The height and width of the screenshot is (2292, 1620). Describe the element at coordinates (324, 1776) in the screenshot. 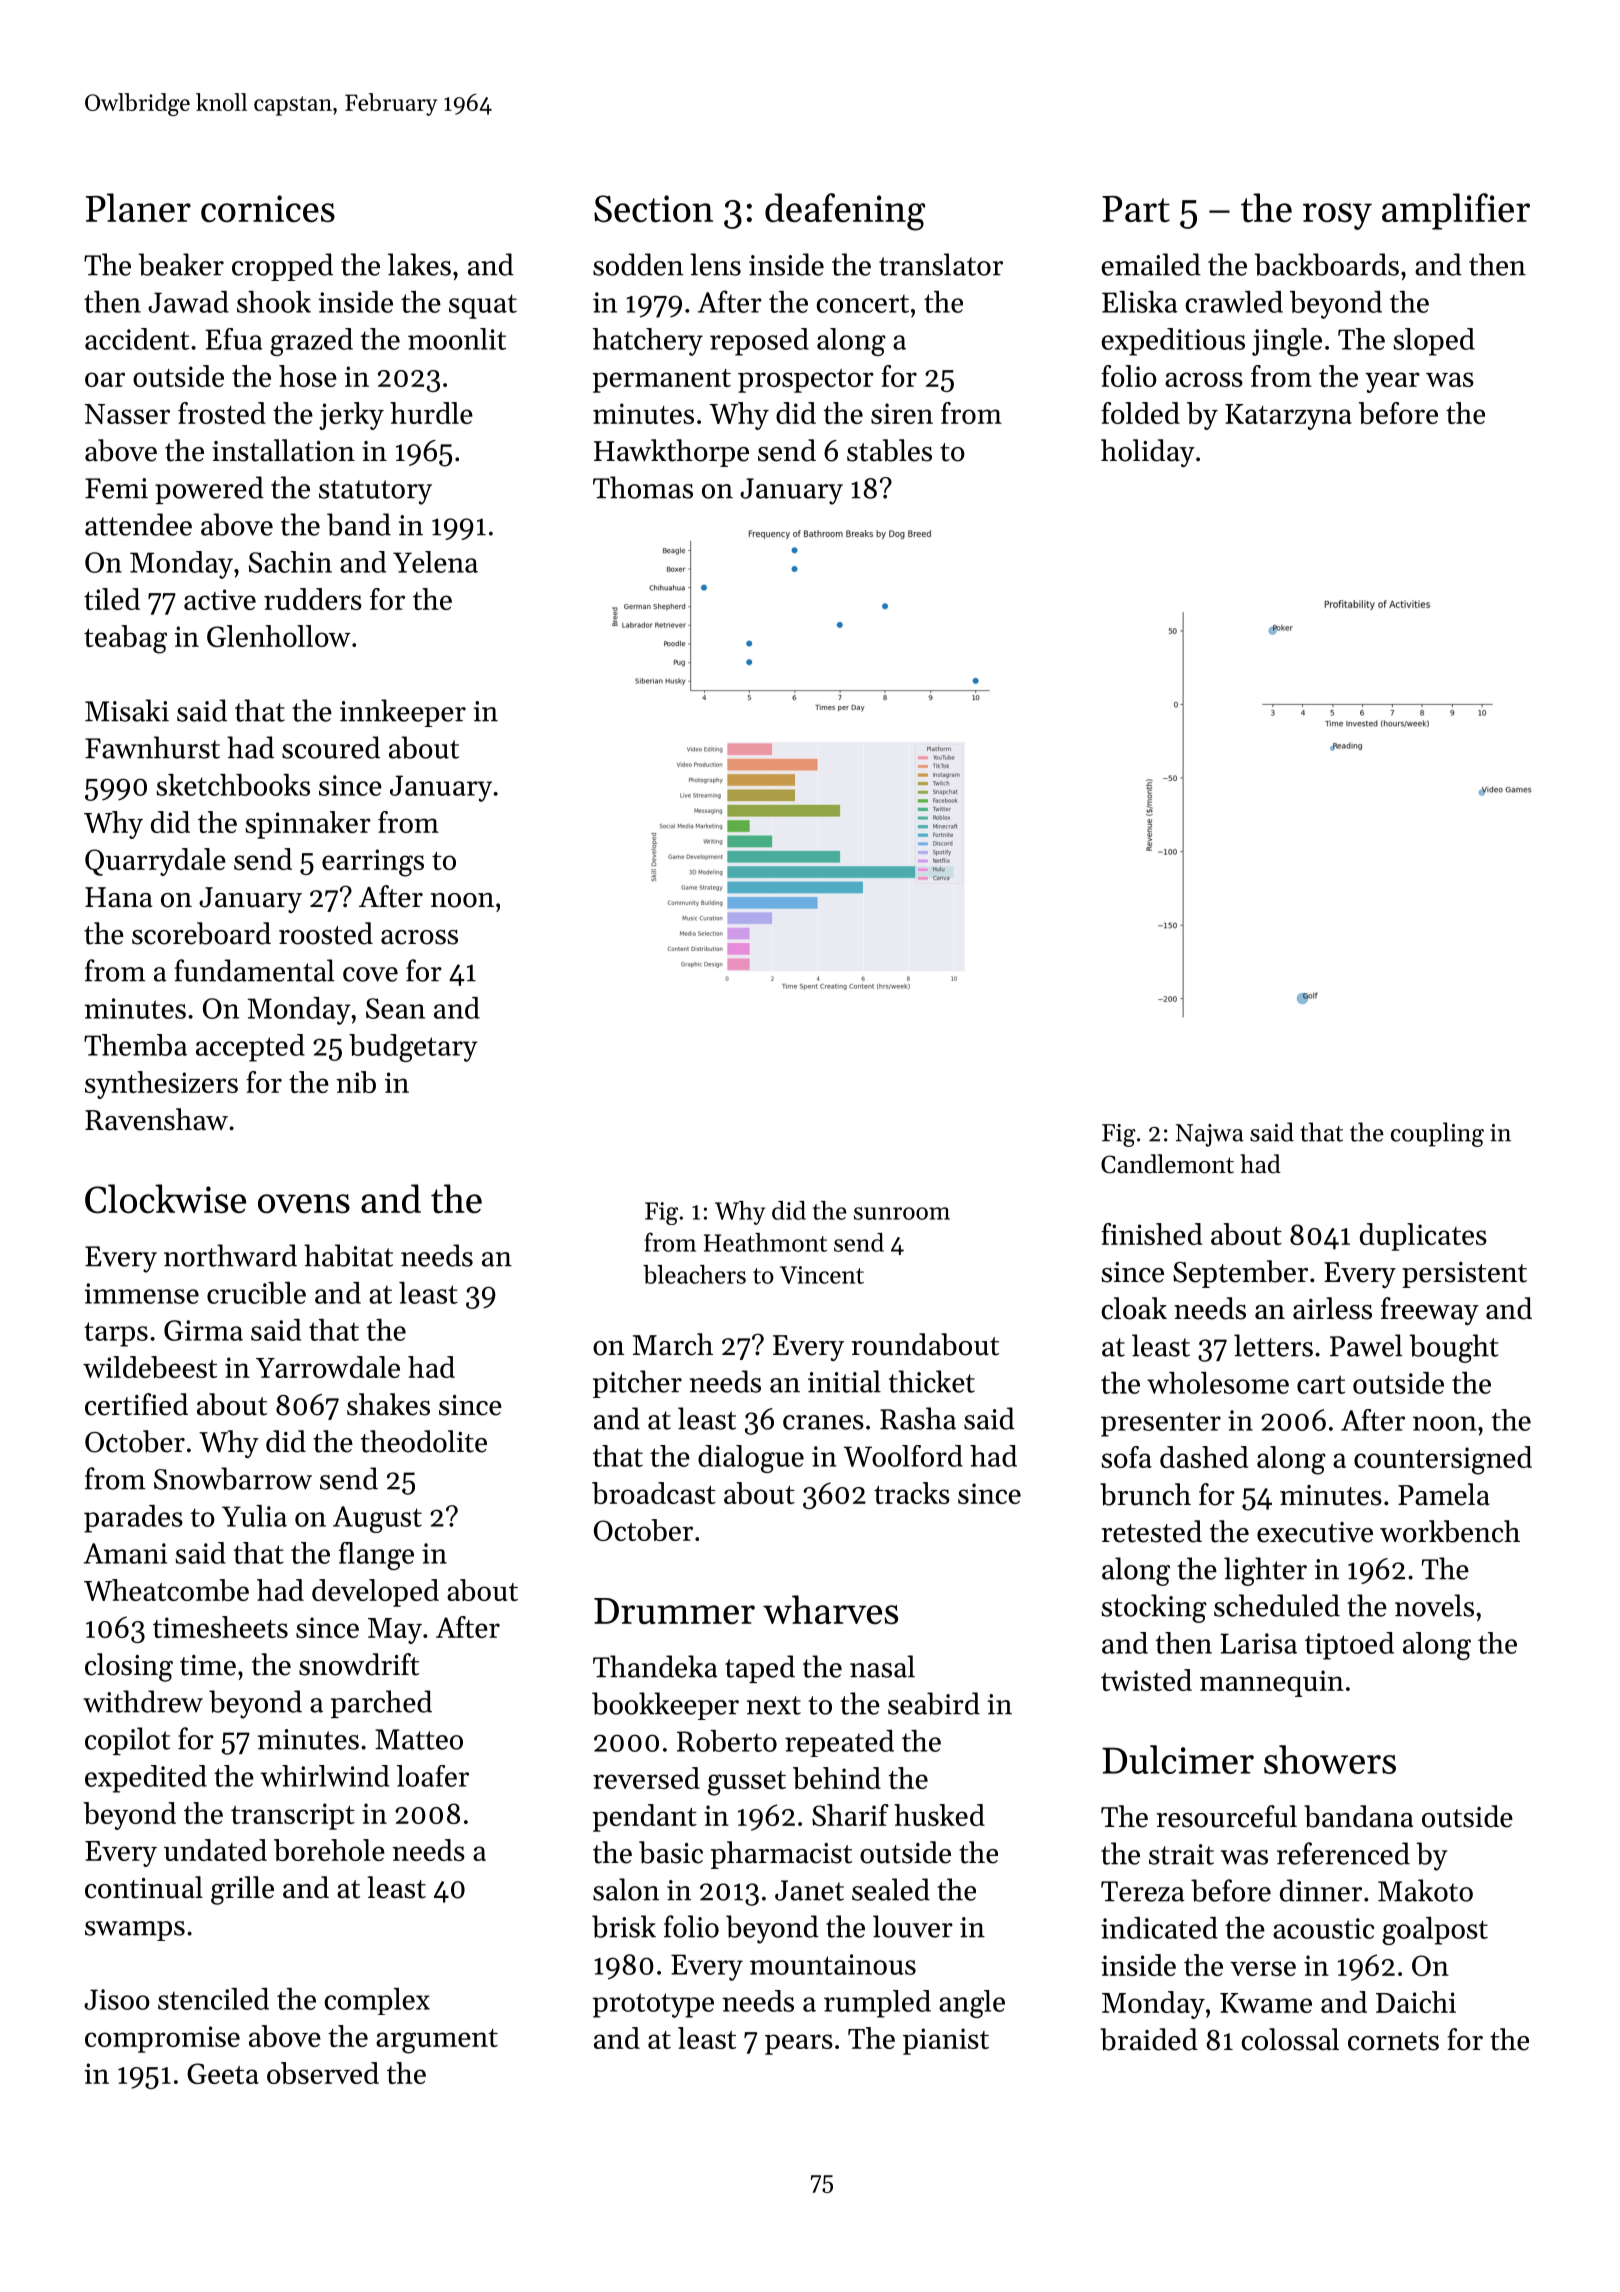

I see `whirlwind` at that location.
